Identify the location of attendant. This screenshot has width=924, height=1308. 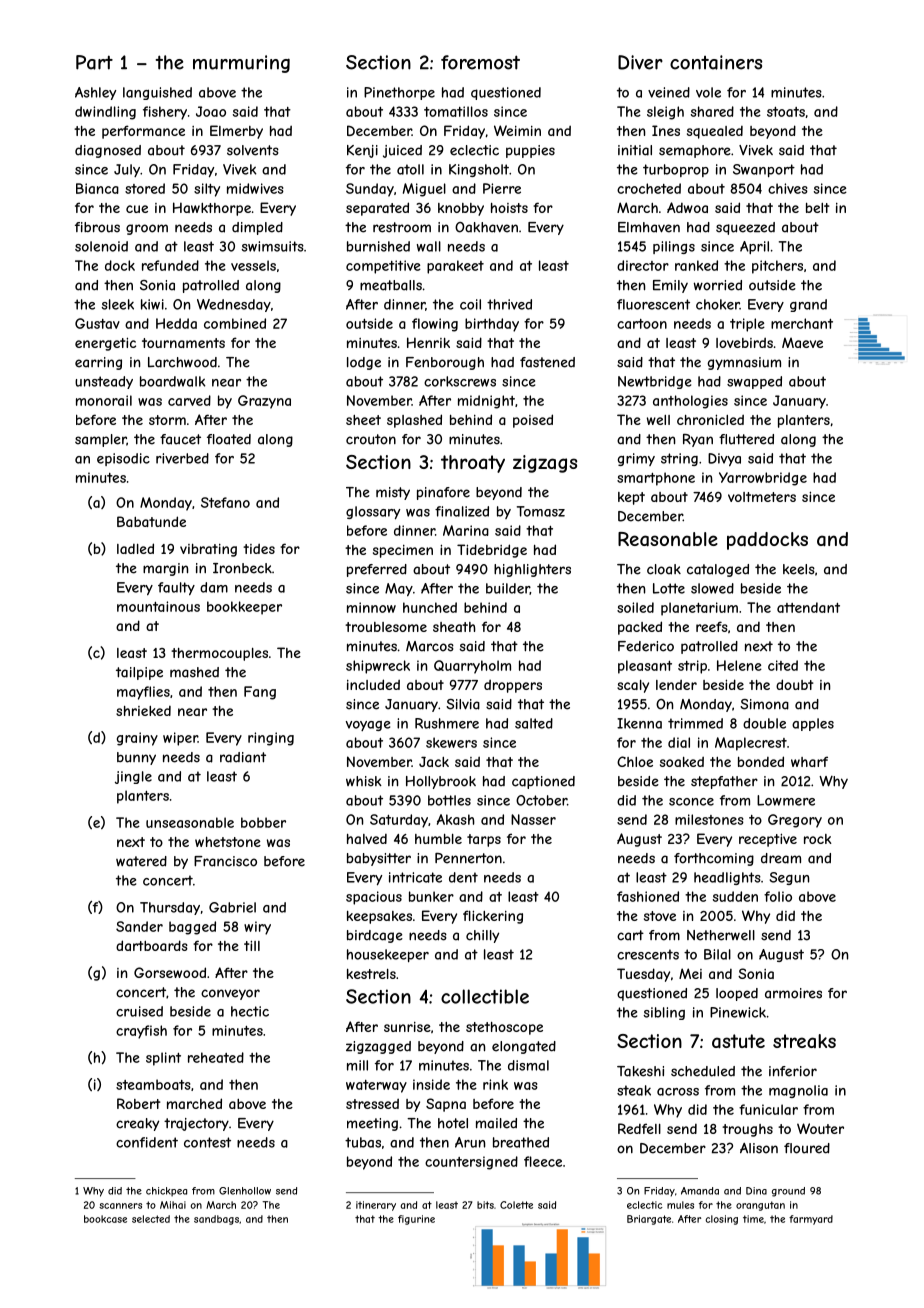
(808, 607).
